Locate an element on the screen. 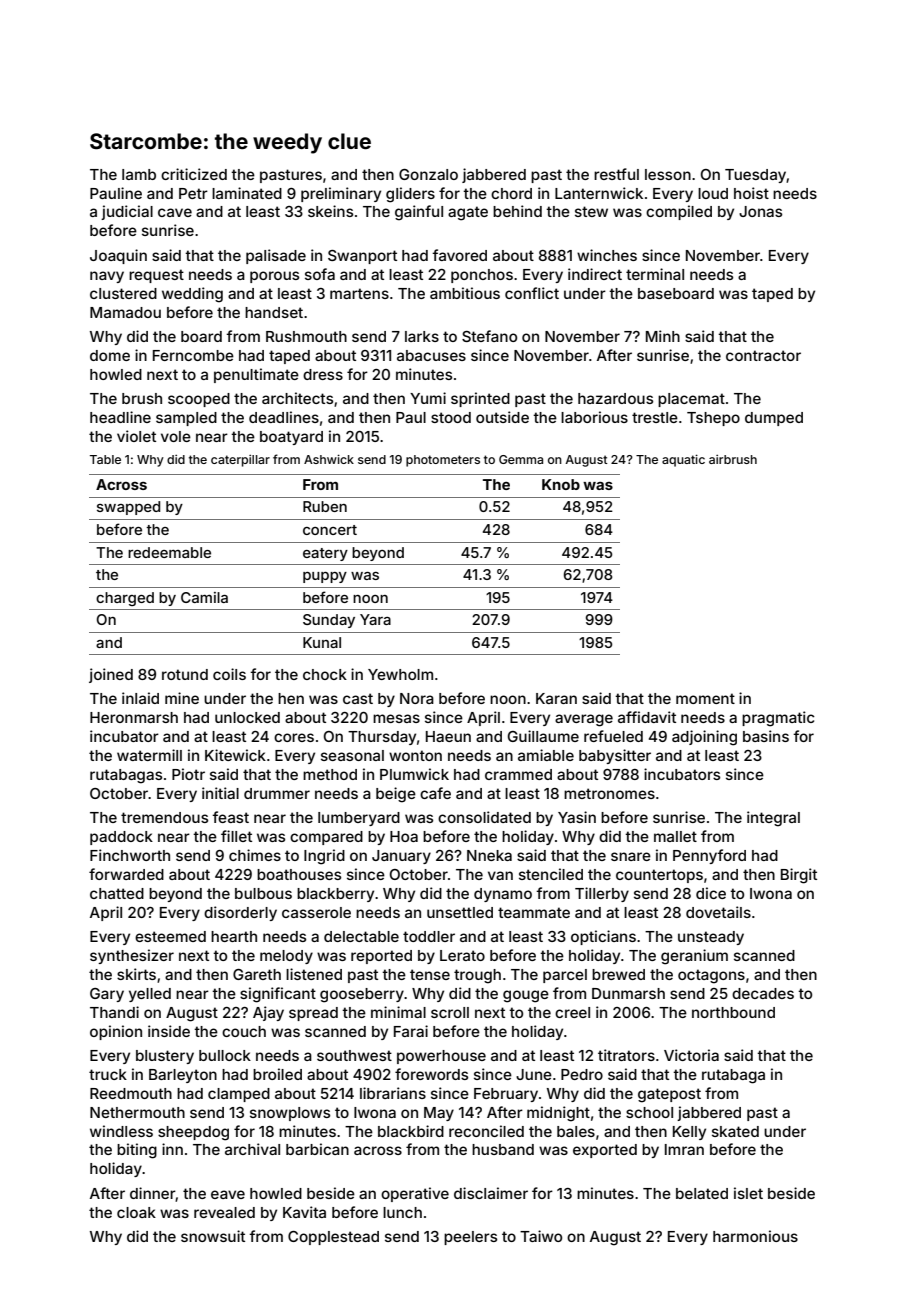 This screenshot has height=1316, width=908. Lerato is located at coordinates (462, 955).
